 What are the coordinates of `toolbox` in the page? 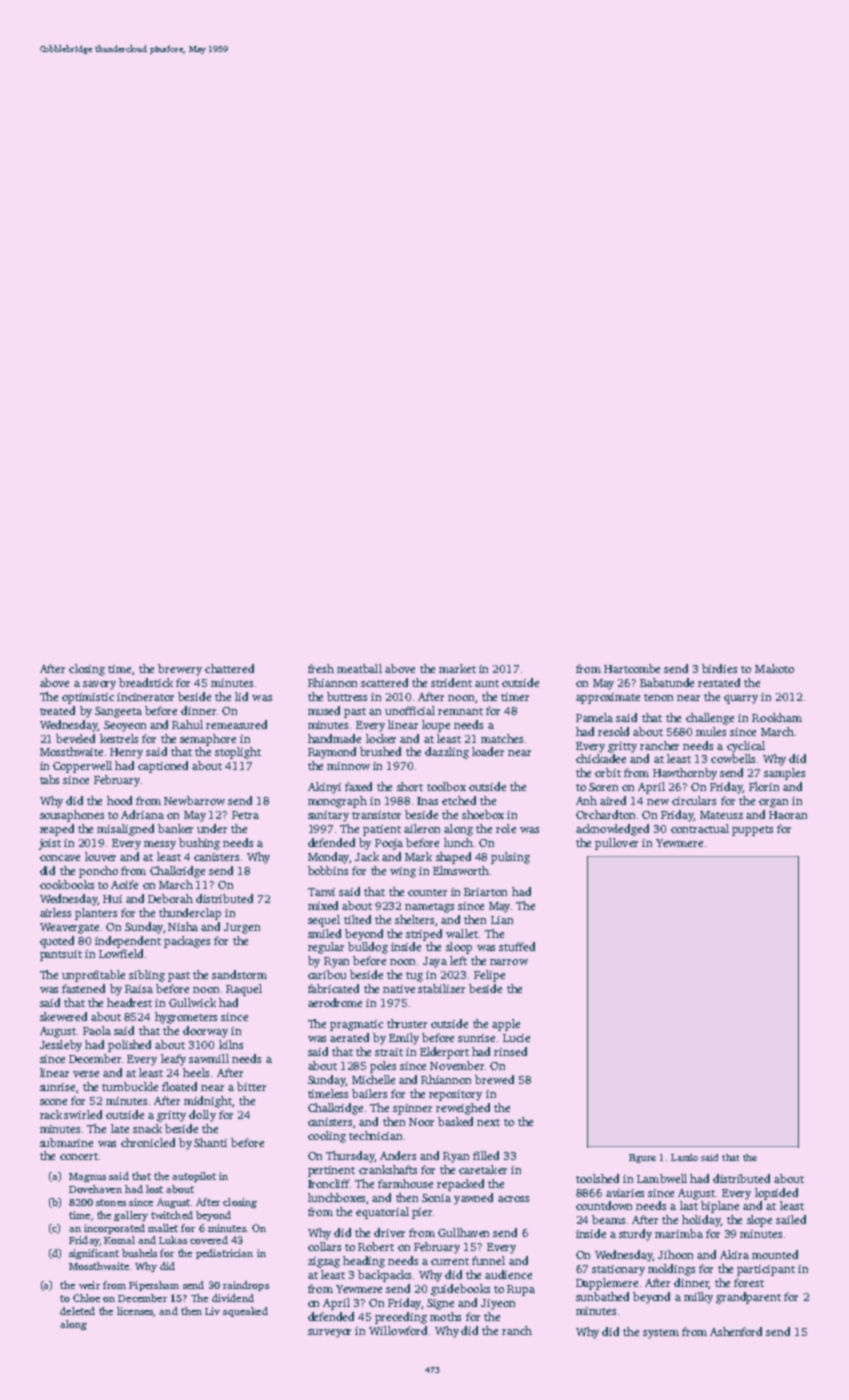 It's located at (446, 786).
